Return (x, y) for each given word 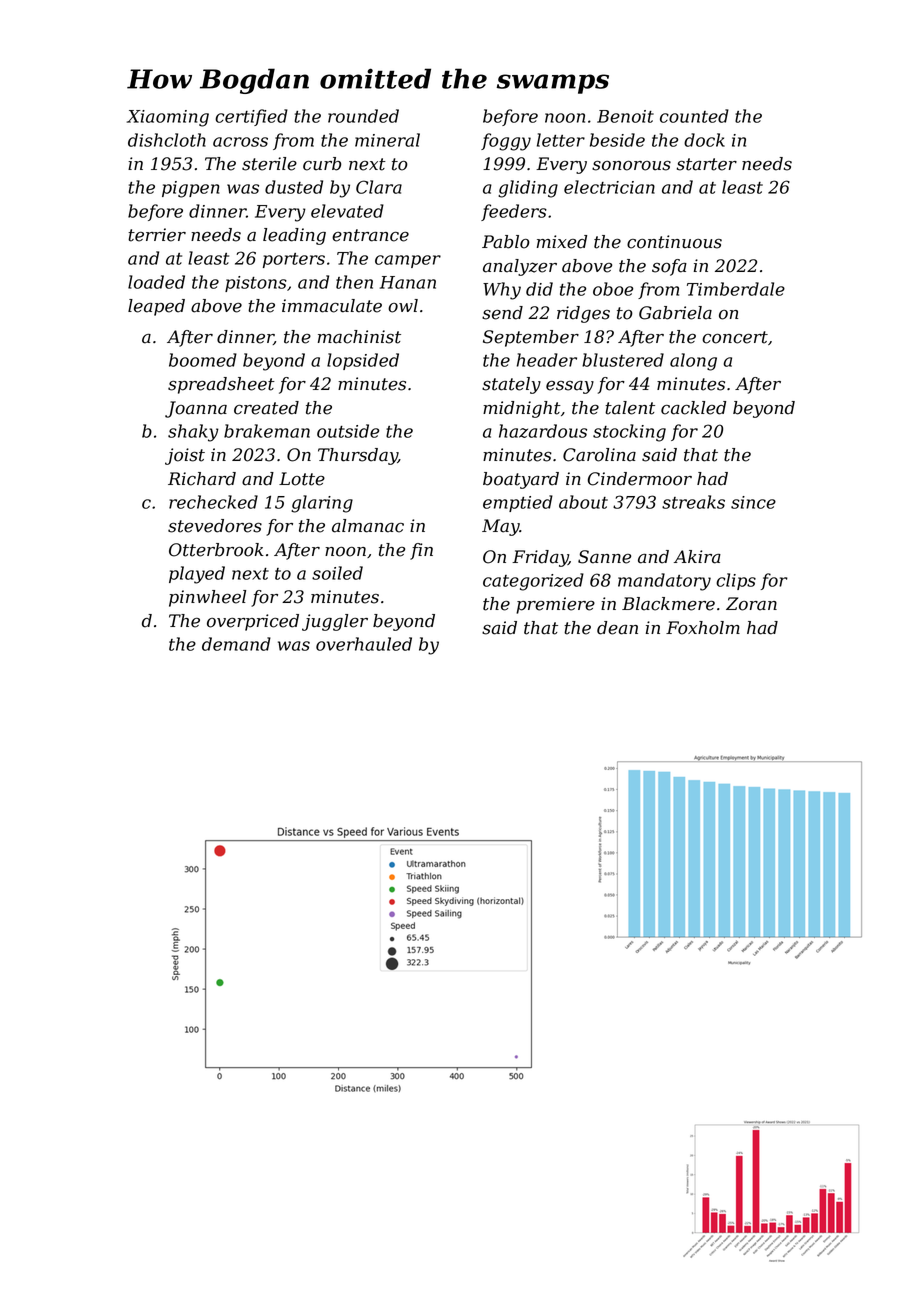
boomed (203, 360)
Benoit (625, 116)
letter (561, 140)
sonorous (631, 166)
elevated (347, 211)
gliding (528, 189)
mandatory (664, 582)
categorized (533, 582)
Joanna (196, 409)
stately (511, 385)
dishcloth (167, 140)
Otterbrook (216, 550)
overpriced (253, 622)
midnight (522, 409)
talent (630, 408)
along (693, 362)
